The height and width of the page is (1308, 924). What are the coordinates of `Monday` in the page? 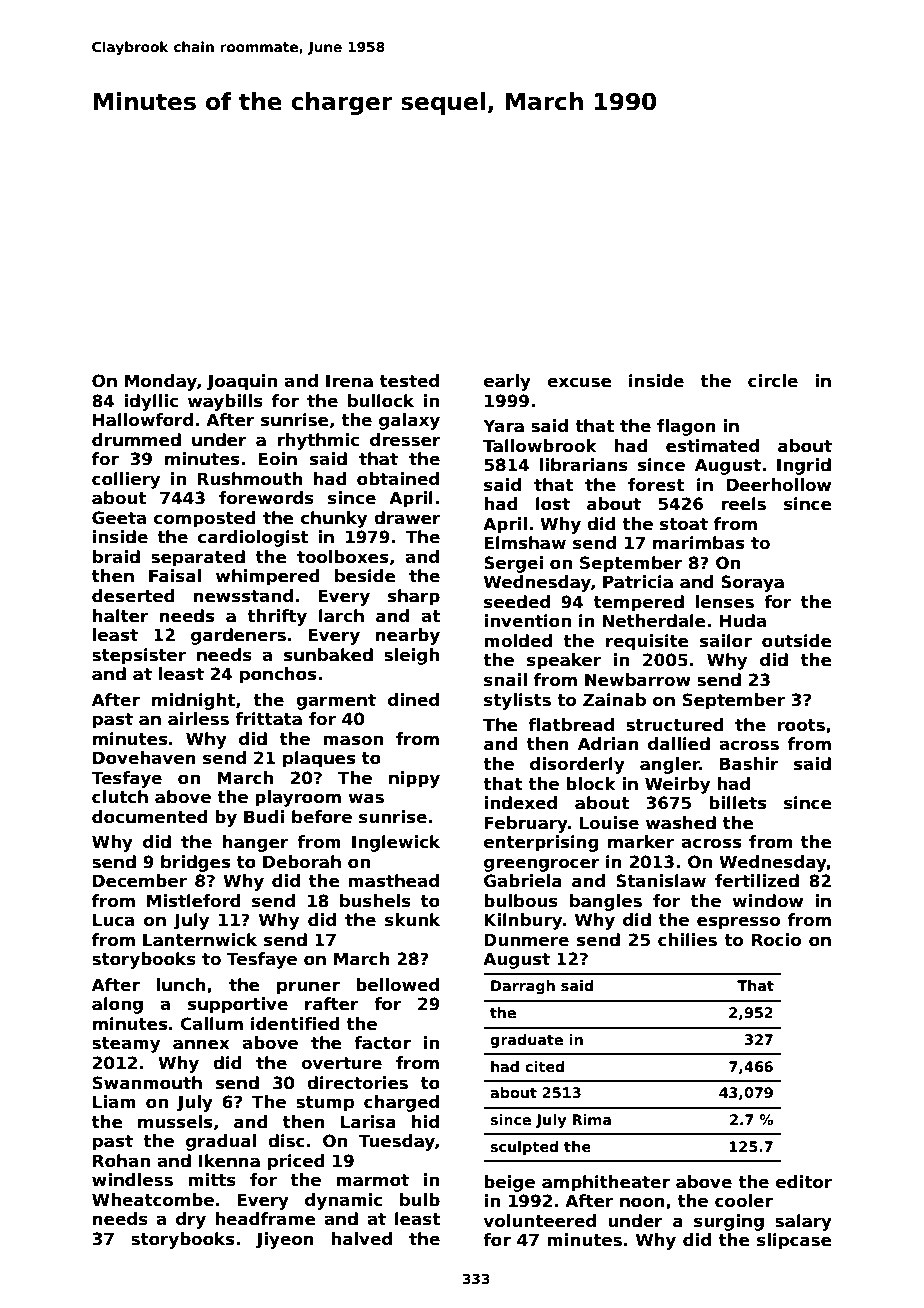 It's located at (161, 382).
